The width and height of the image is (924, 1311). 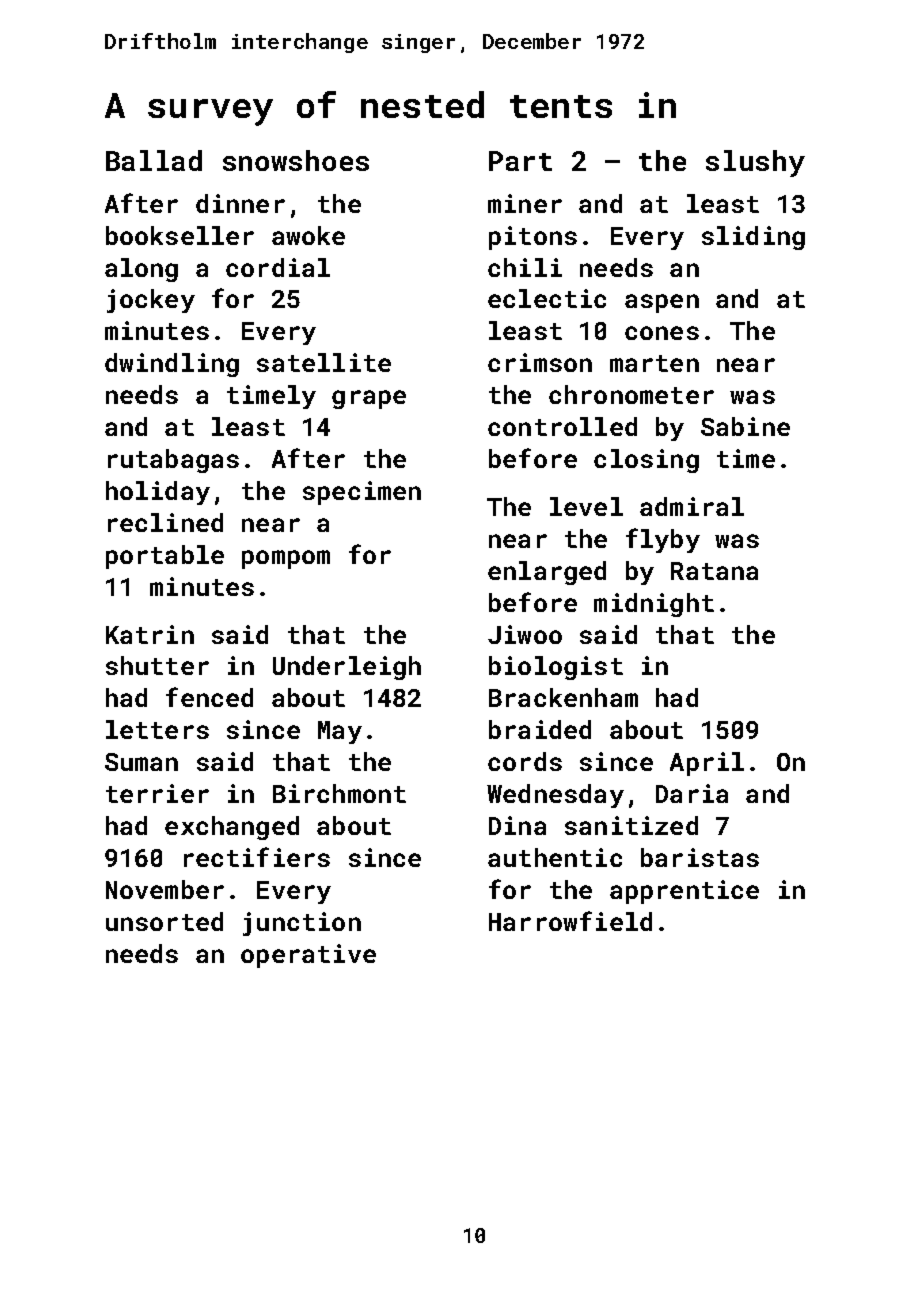 I want to click on along, so click(x=141, y=270).
